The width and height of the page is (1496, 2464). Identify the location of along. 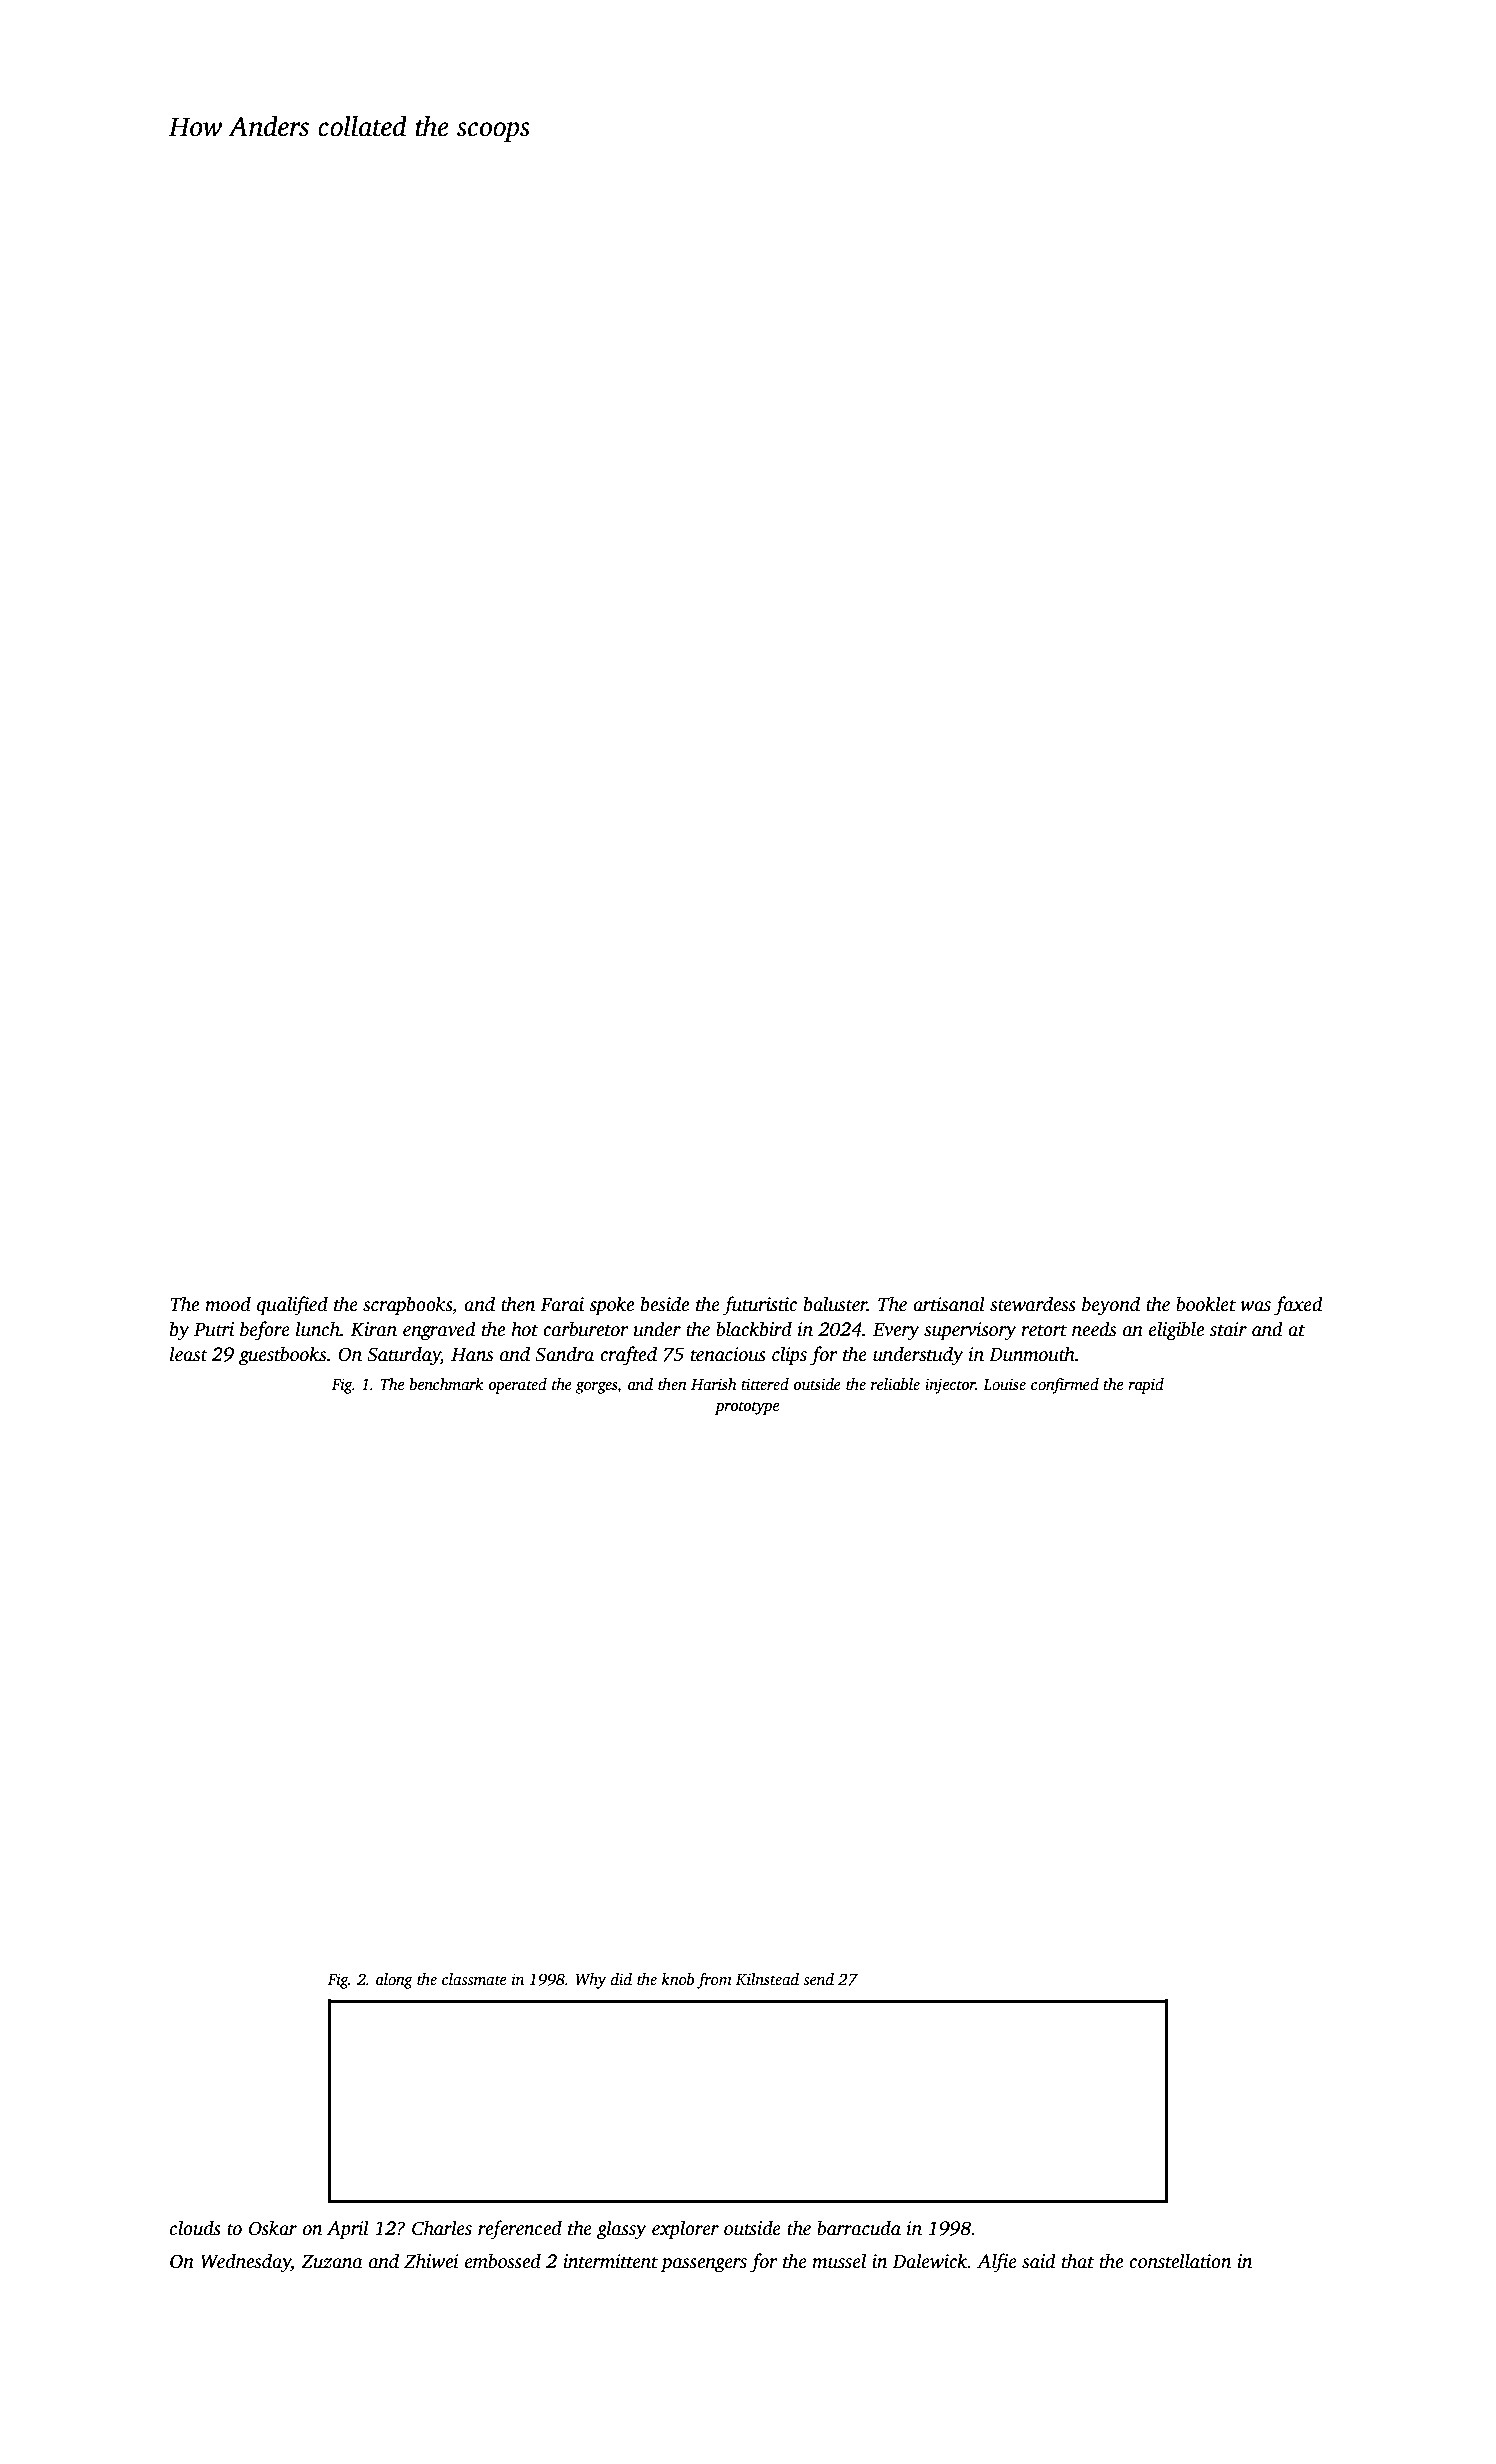
(394, 1981).
